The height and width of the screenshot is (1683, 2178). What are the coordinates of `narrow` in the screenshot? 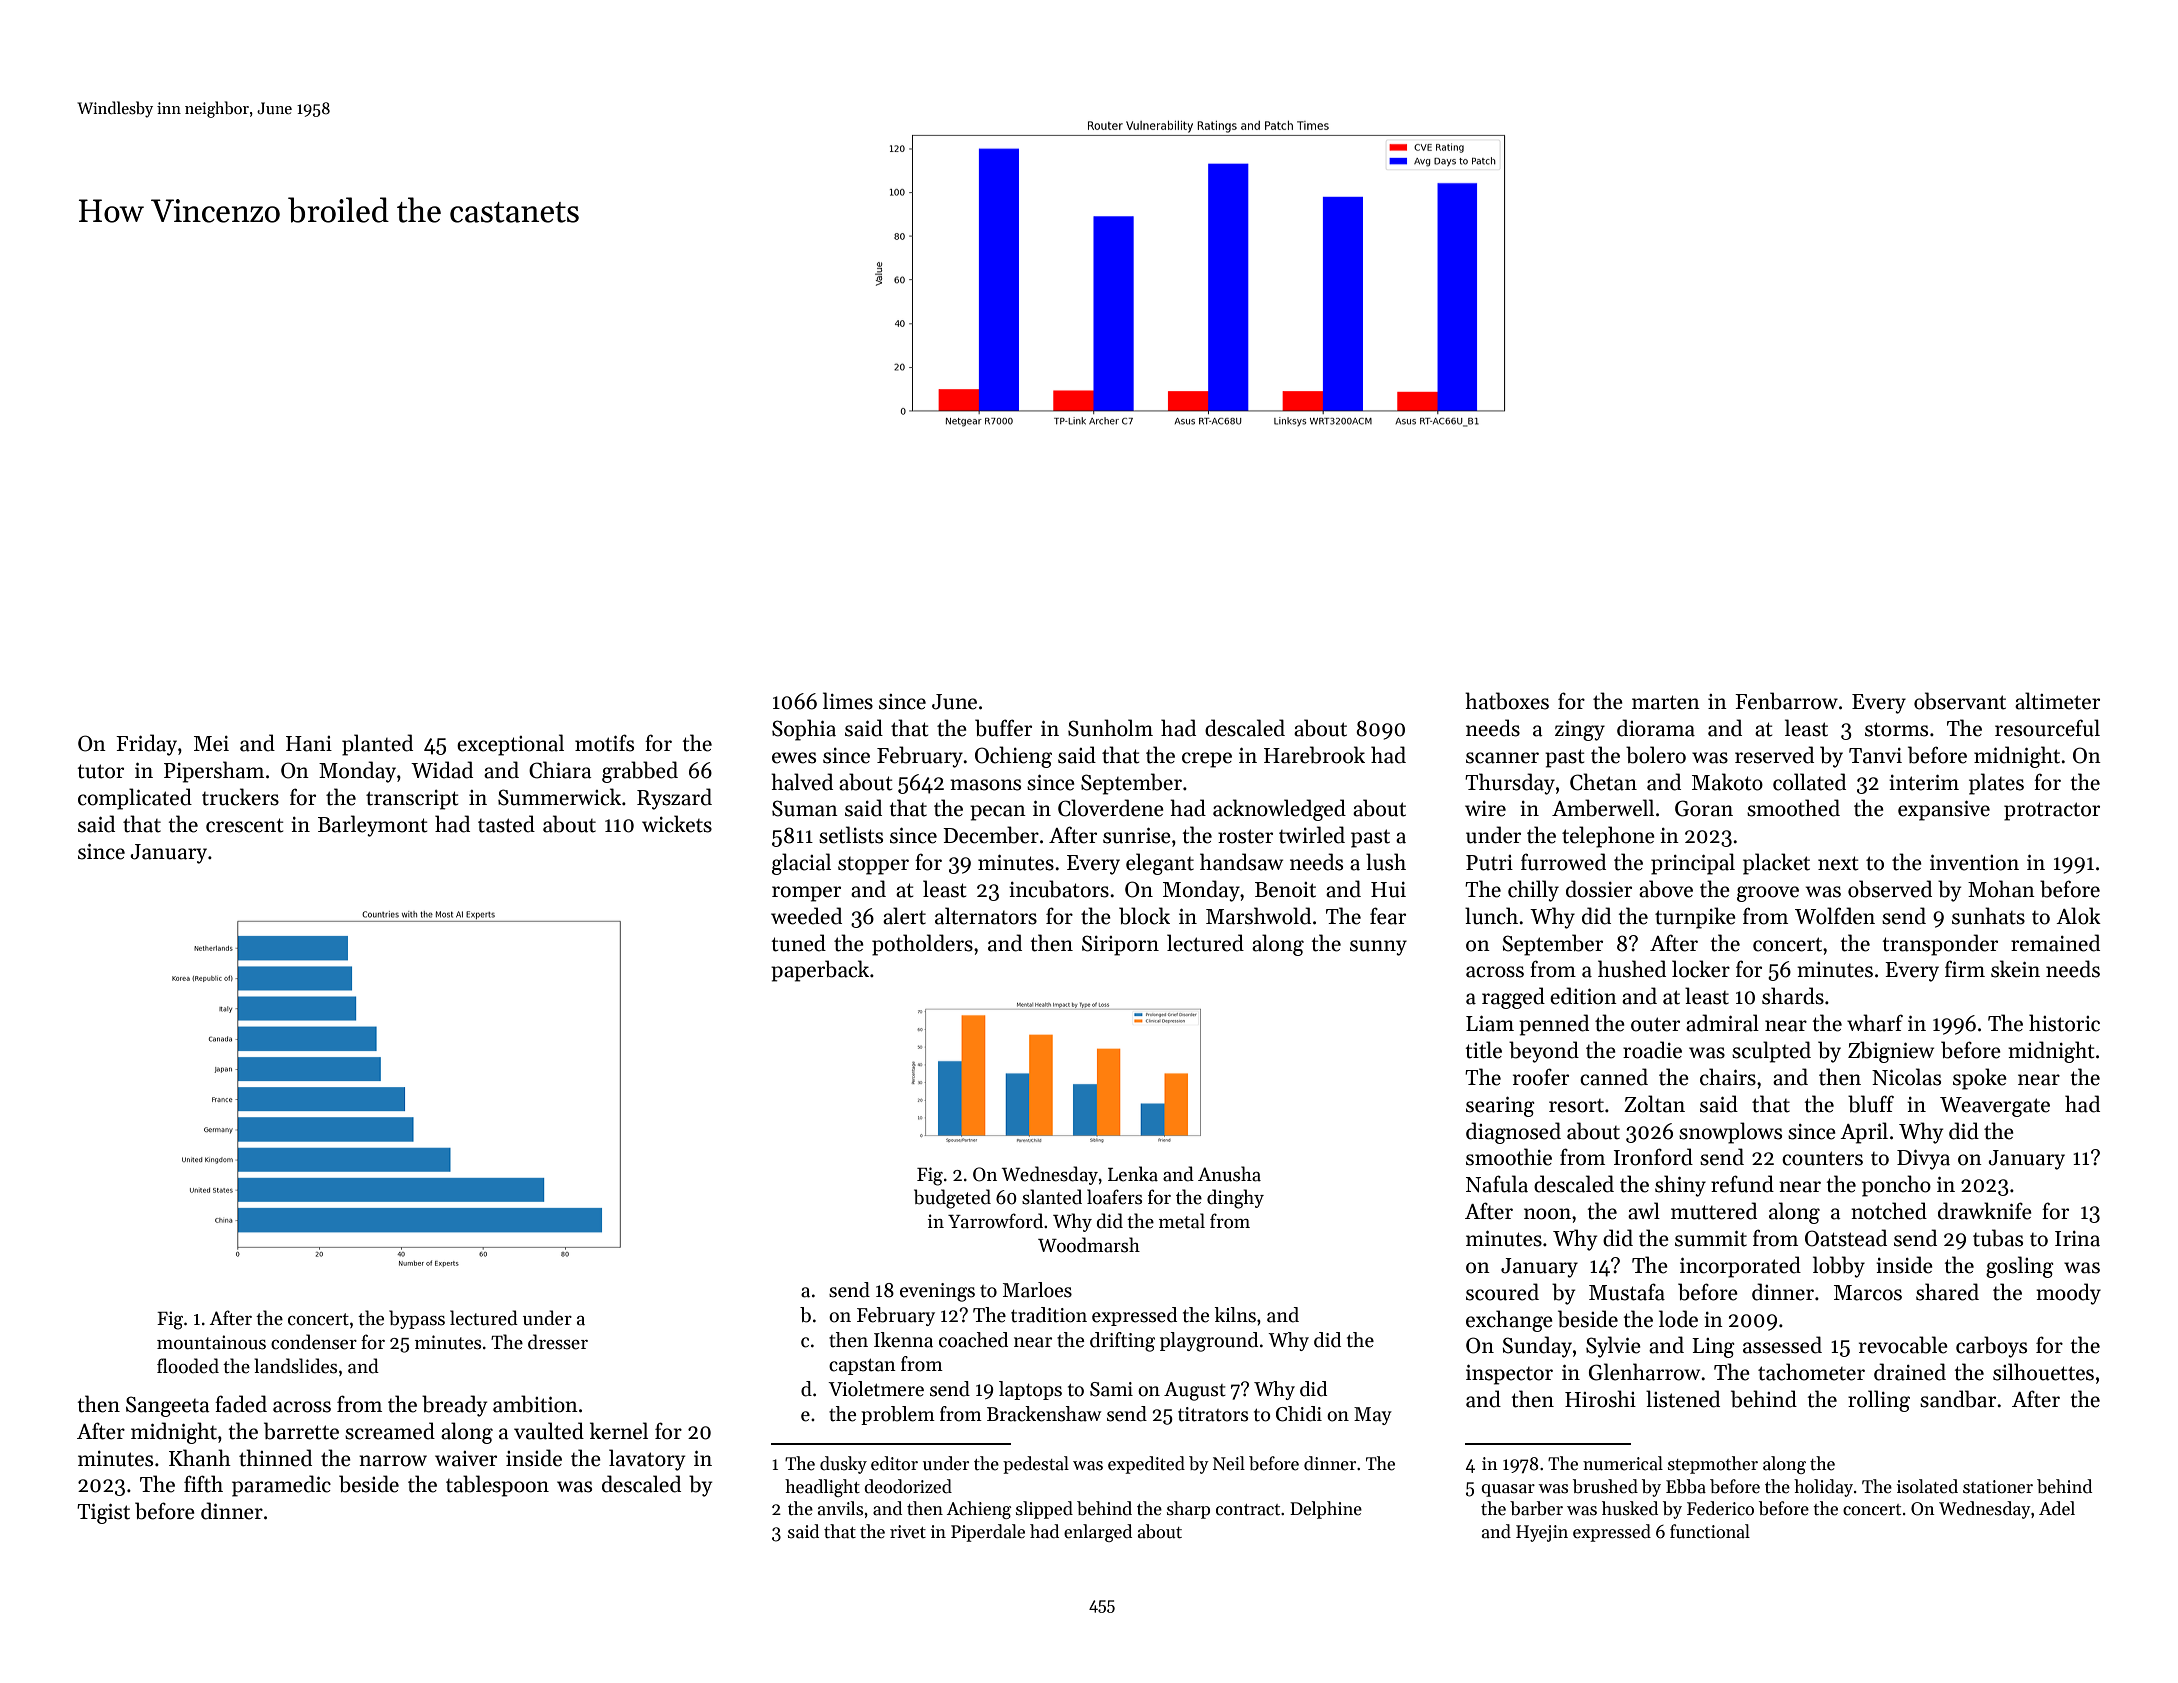 It's located at (393, 1461).
